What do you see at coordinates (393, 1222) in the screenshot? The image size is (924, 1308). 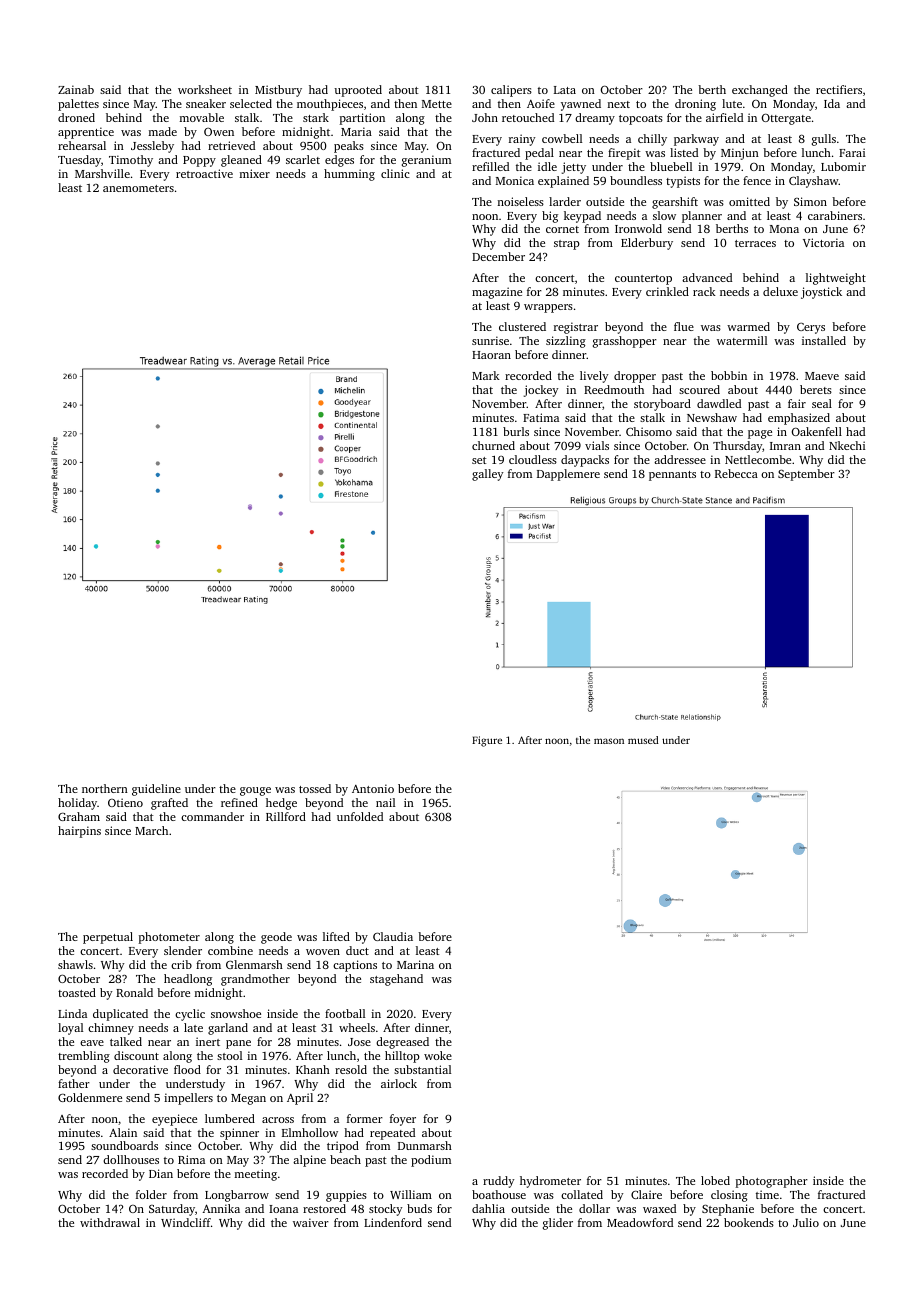 I see `Lindenford` at bounding box center [393, 1222].
